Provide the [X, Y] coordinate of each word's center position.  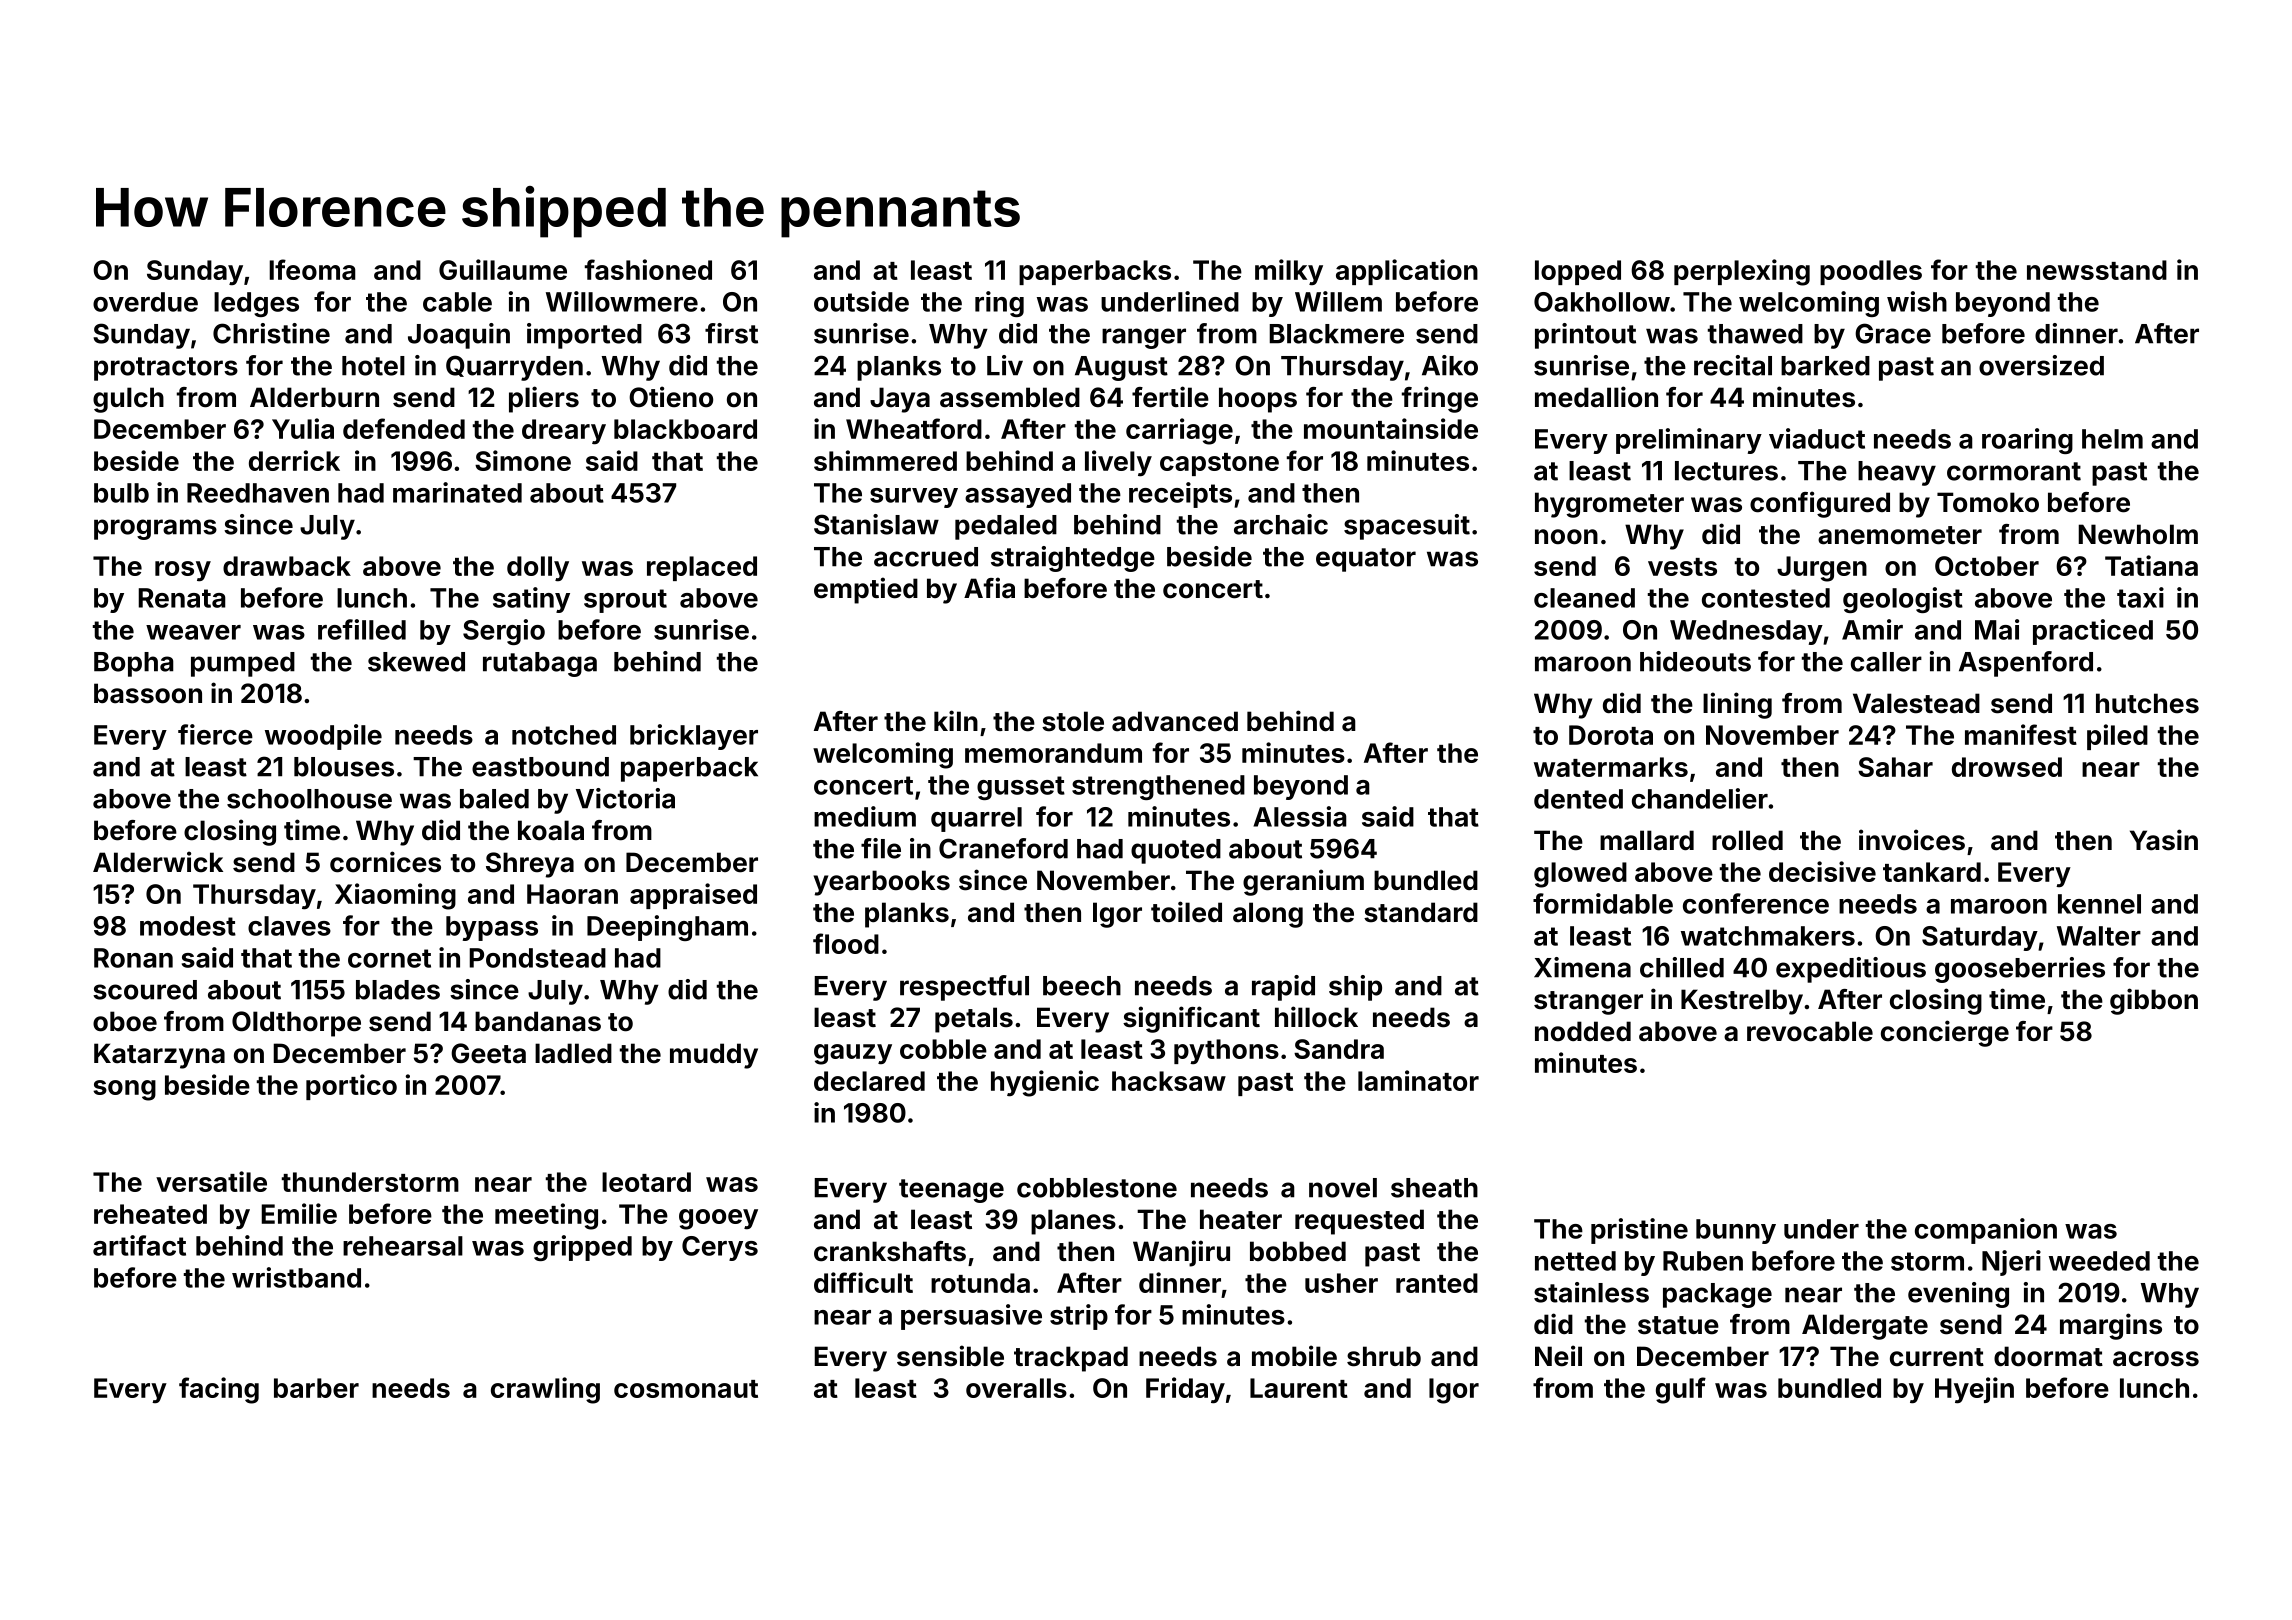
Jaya [900, 400]
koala [551, 830]
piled [2117, 737]
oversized [2041, 365]
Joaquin [459, 336]
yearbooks [882, 883]
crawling [545, 1390]
